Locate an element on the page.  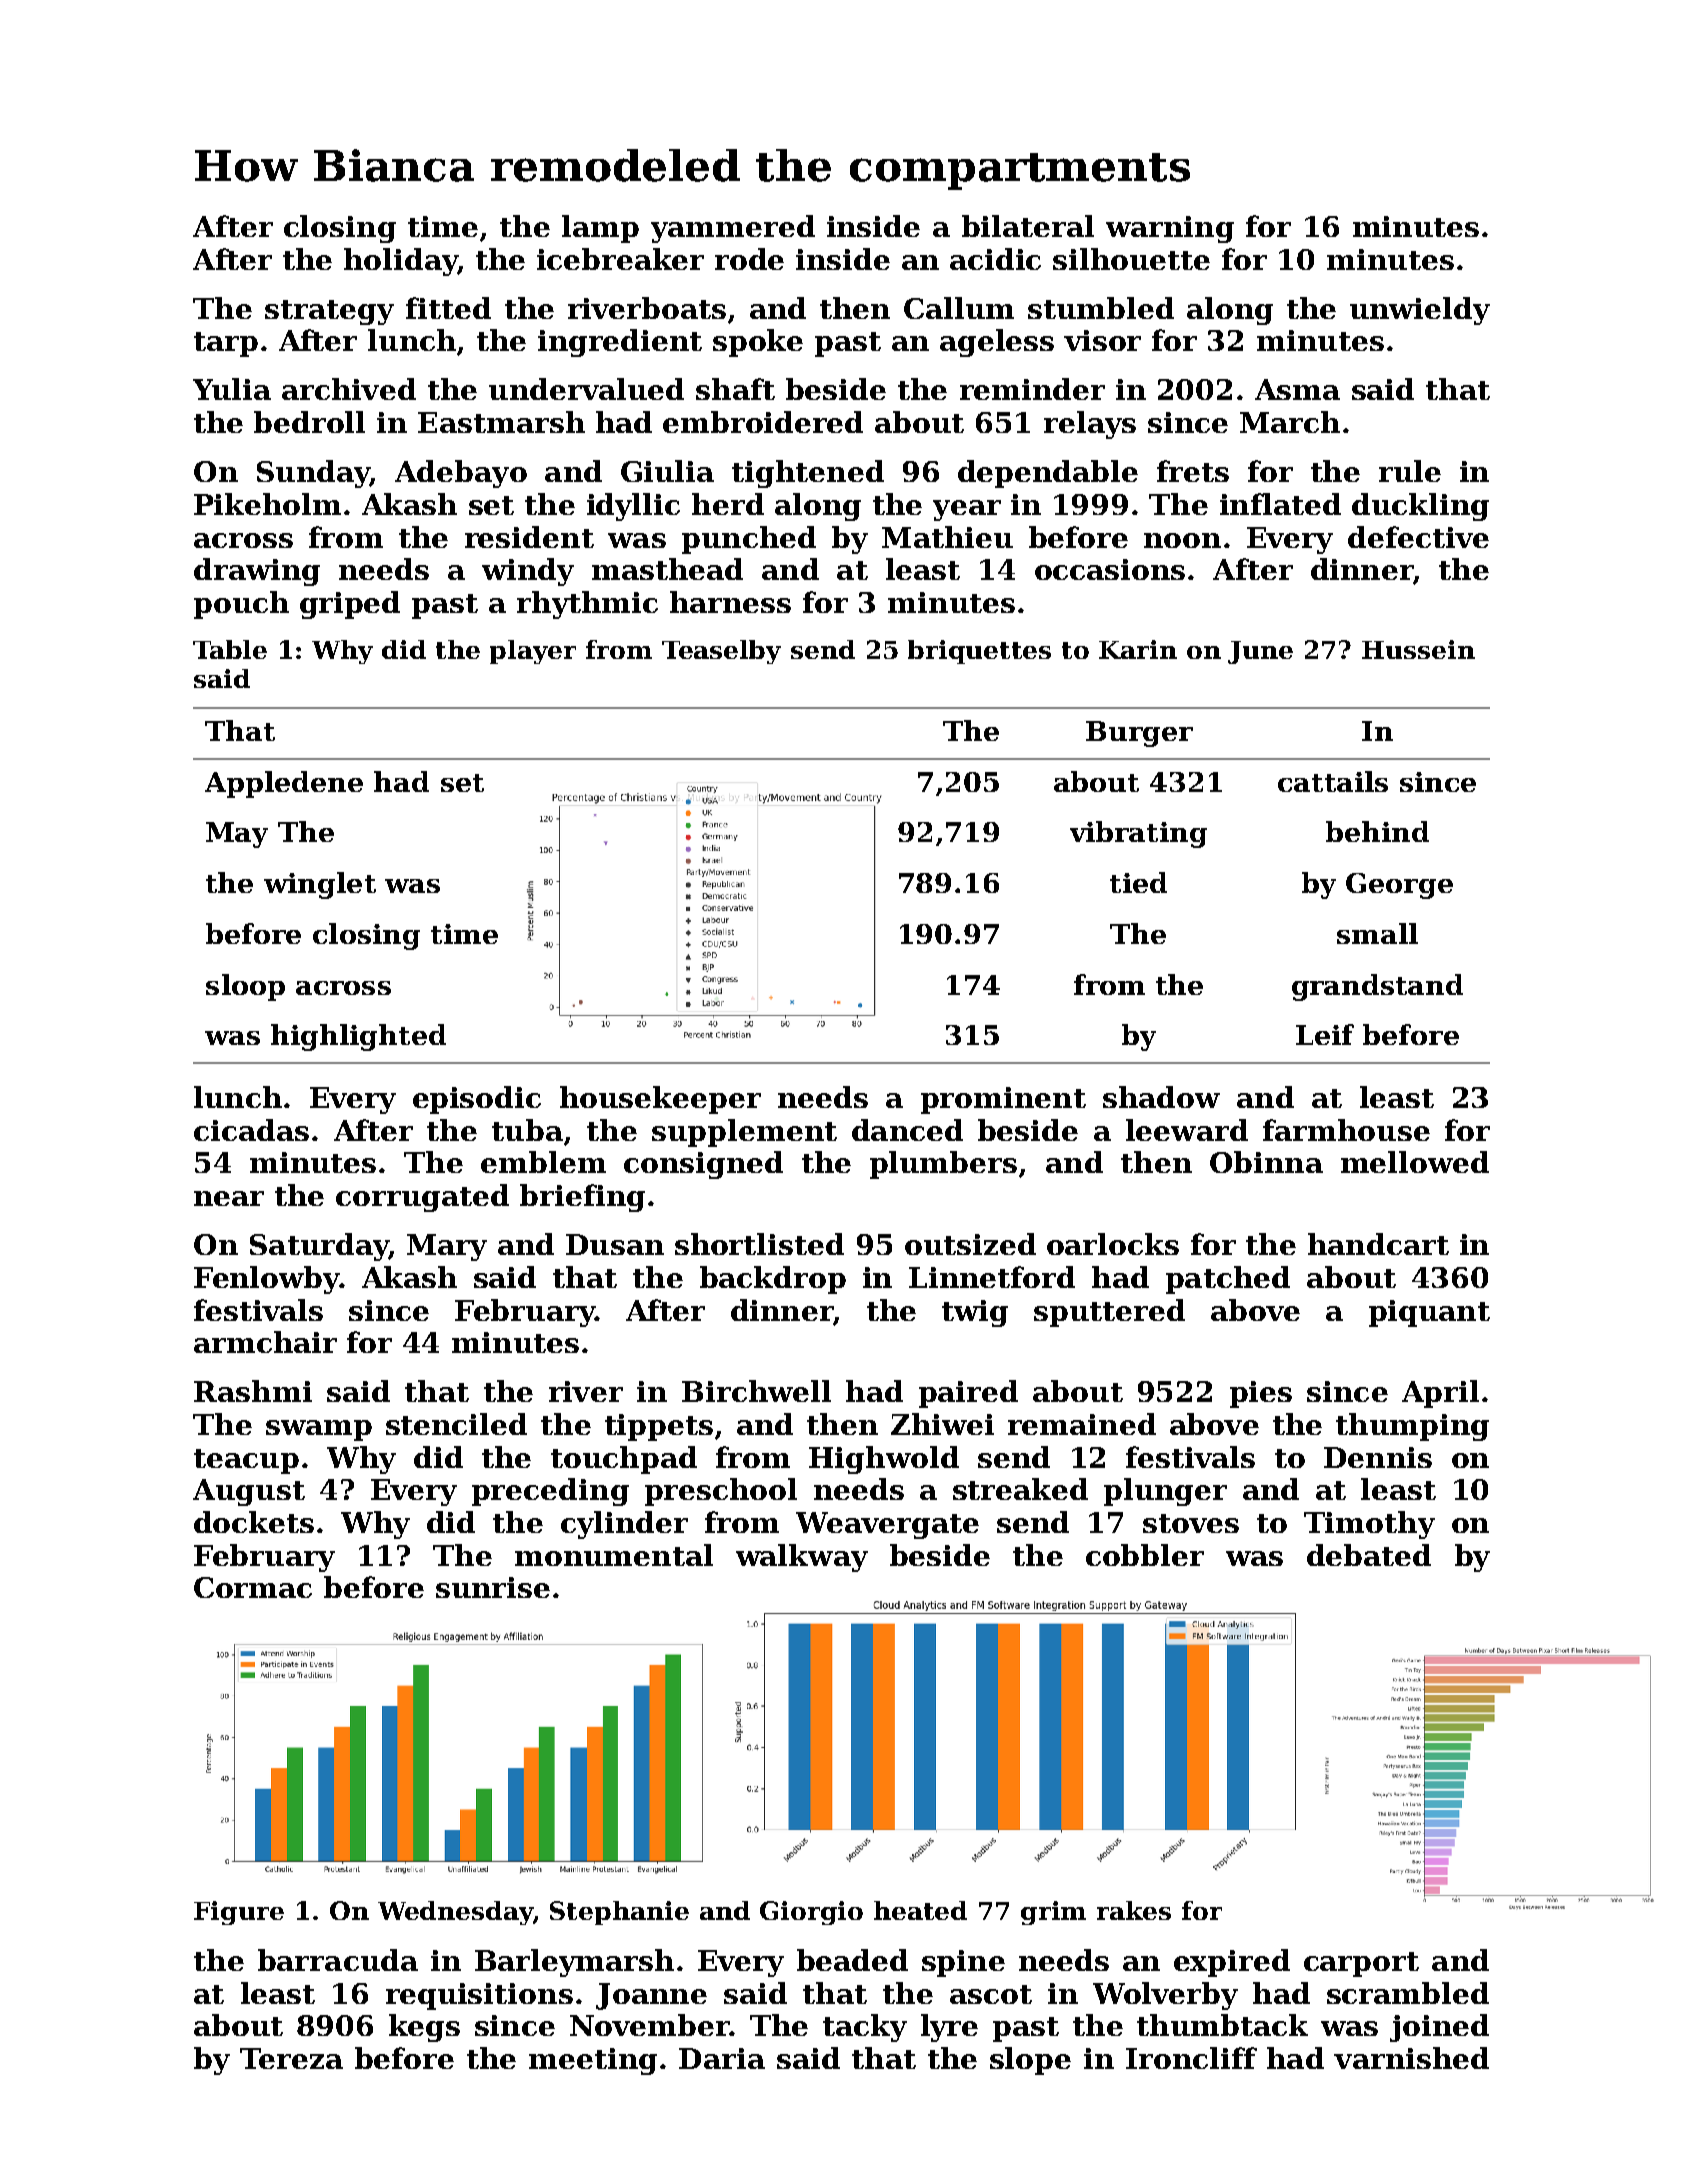
streaked is located at coordinates (1020, 1489).
